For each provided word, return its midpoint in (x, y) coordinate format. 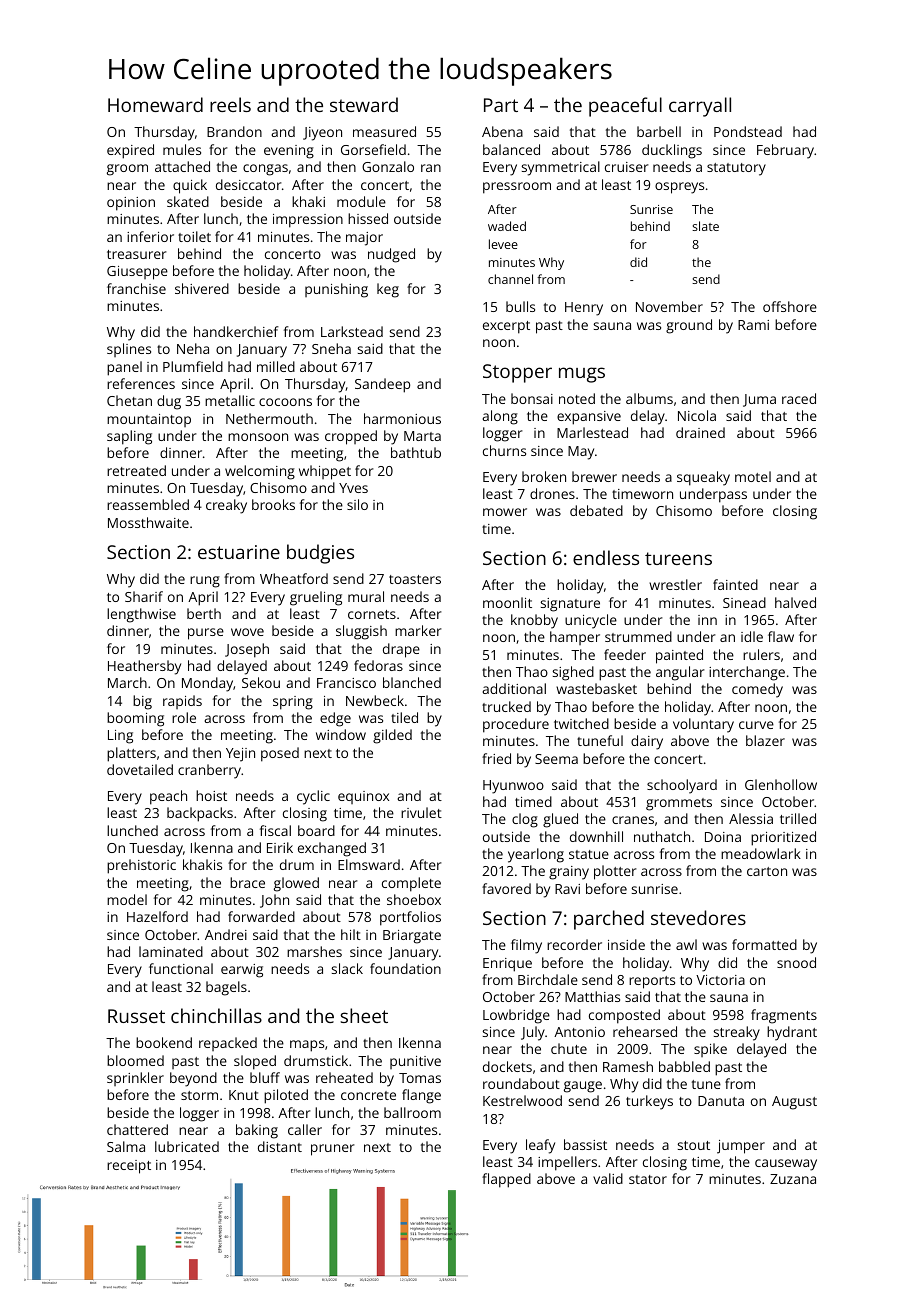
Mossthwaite (148, 522)
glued (560, 820)
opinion (131, 204)
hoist (211, 795)
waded (507, 226)
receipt (129, 1167)
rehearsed (645, 1031)
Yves (353, 488)
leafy (540, 1146)
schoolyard (682, 786)
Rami (753, 325)
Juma (759, 400)
